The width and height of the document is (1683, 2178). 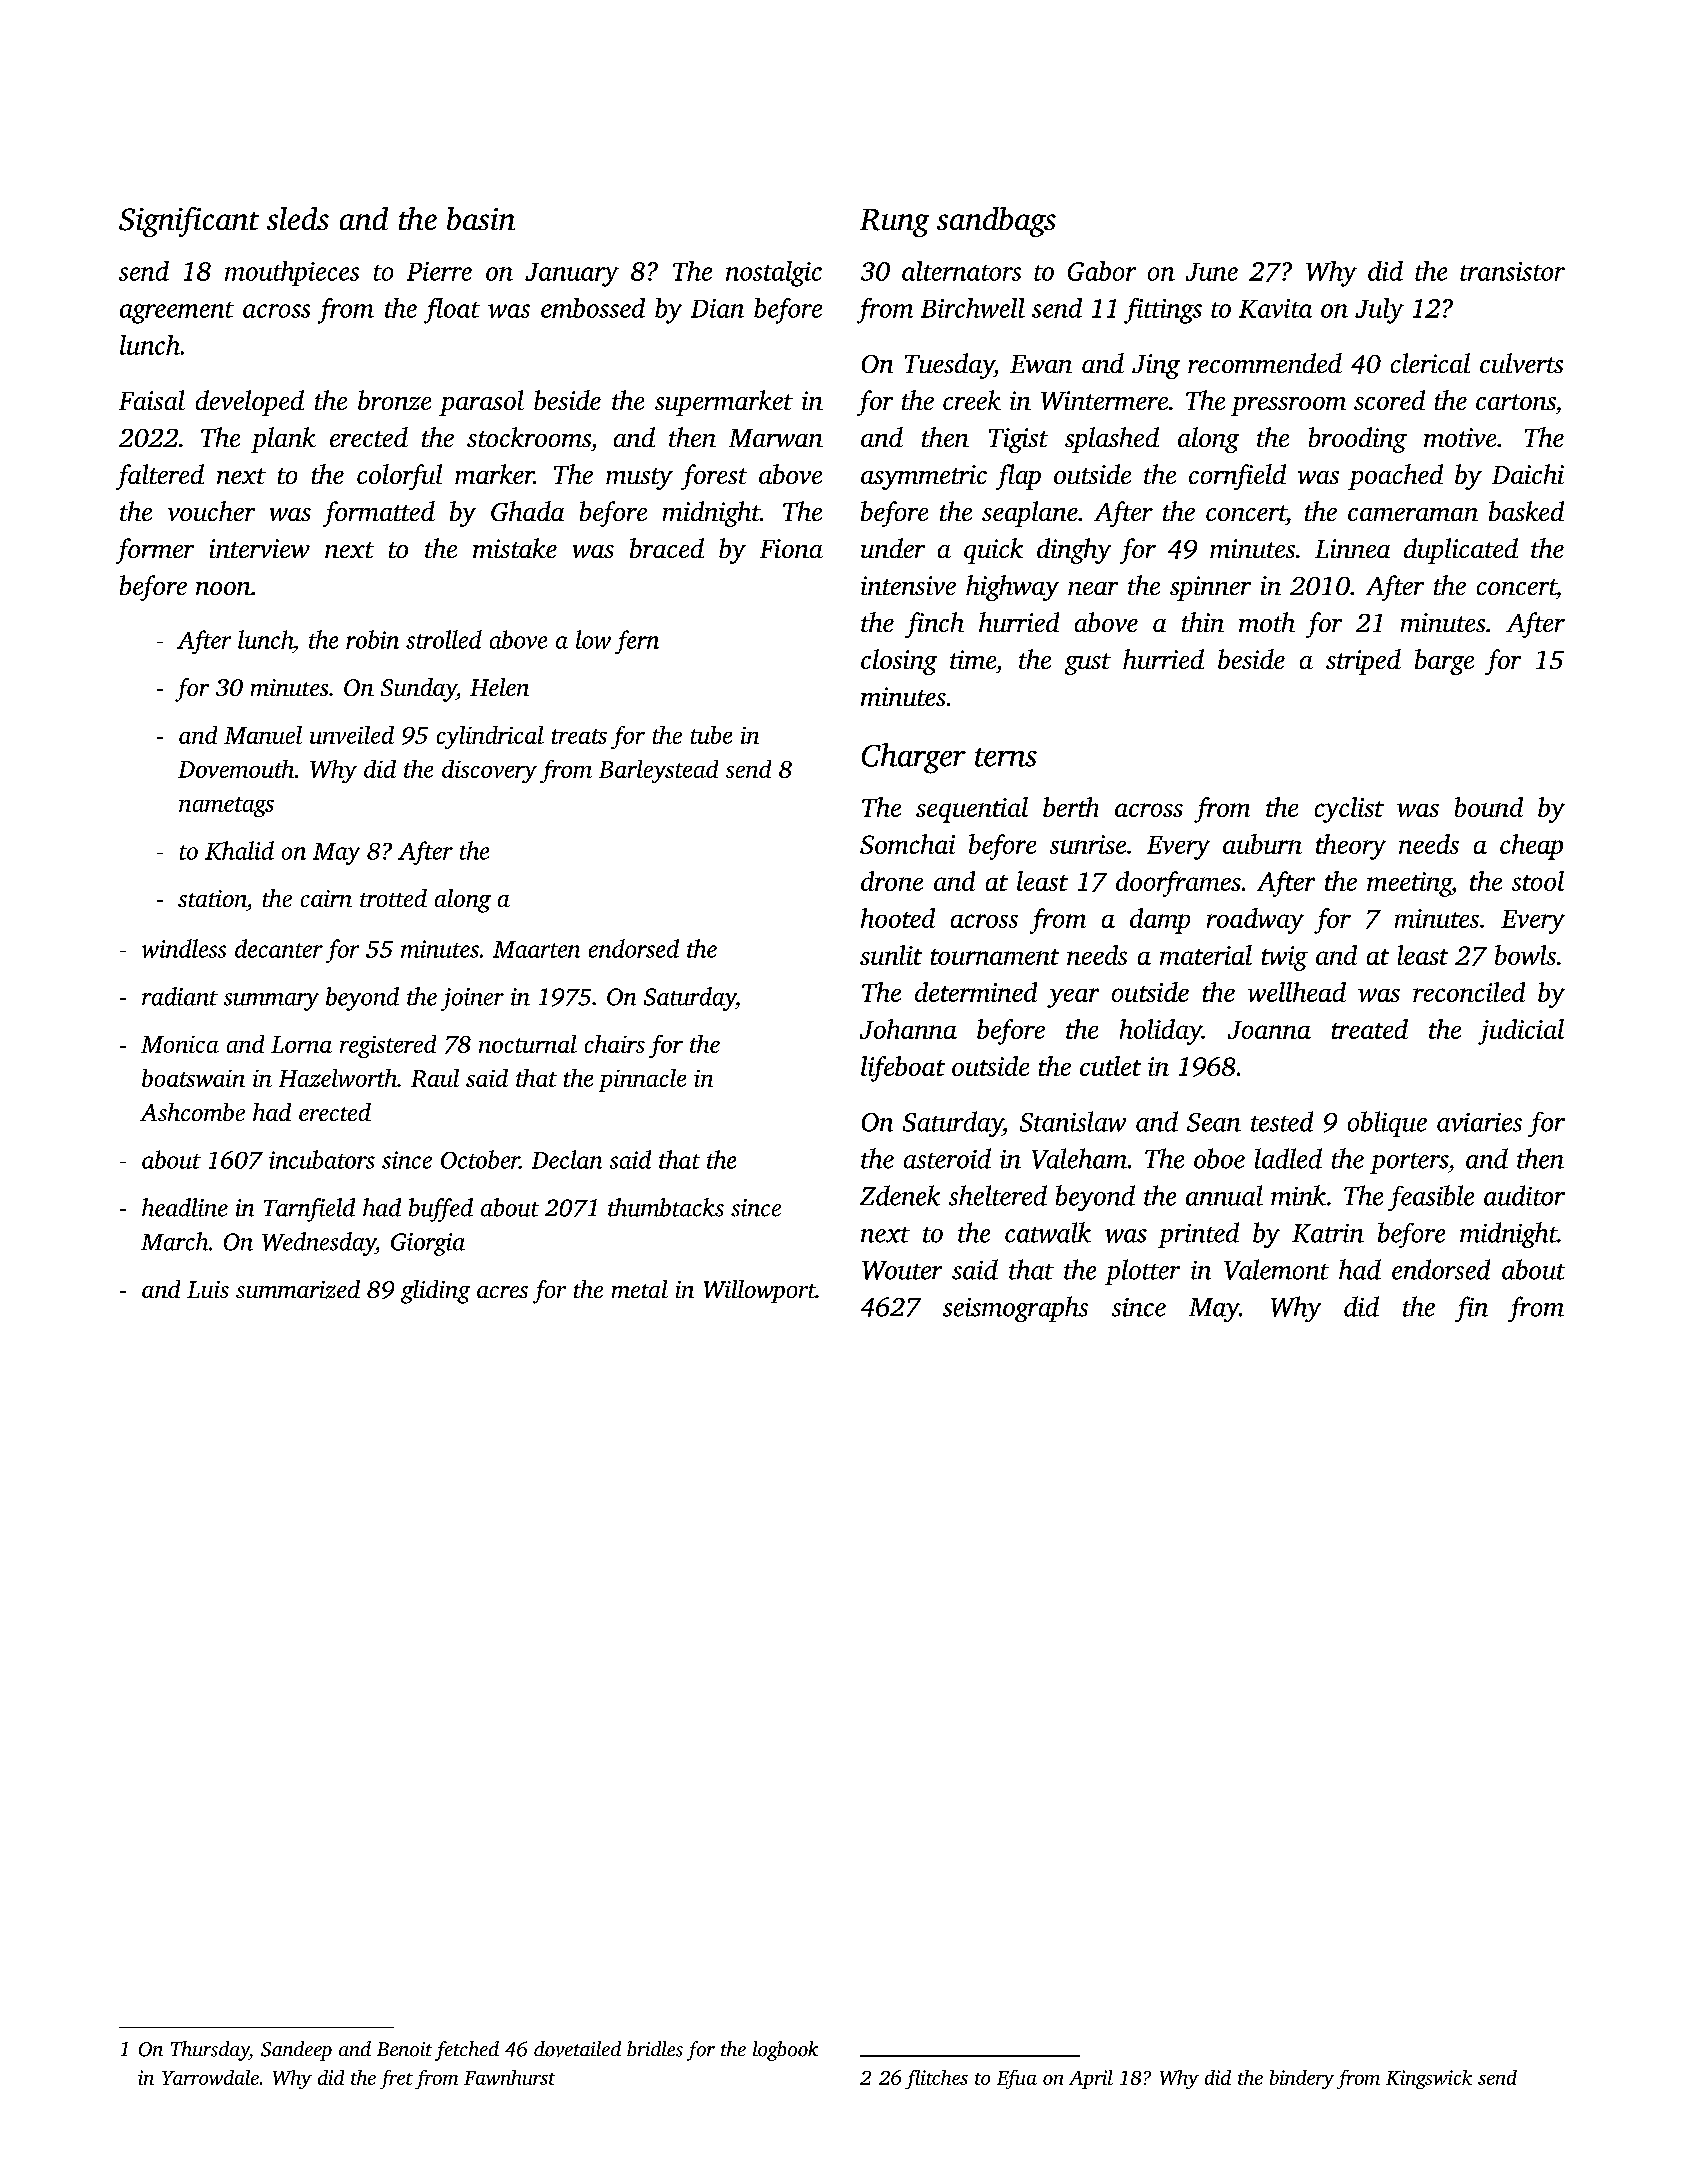 I want to click on berth, so click(x=1070, y=807).
